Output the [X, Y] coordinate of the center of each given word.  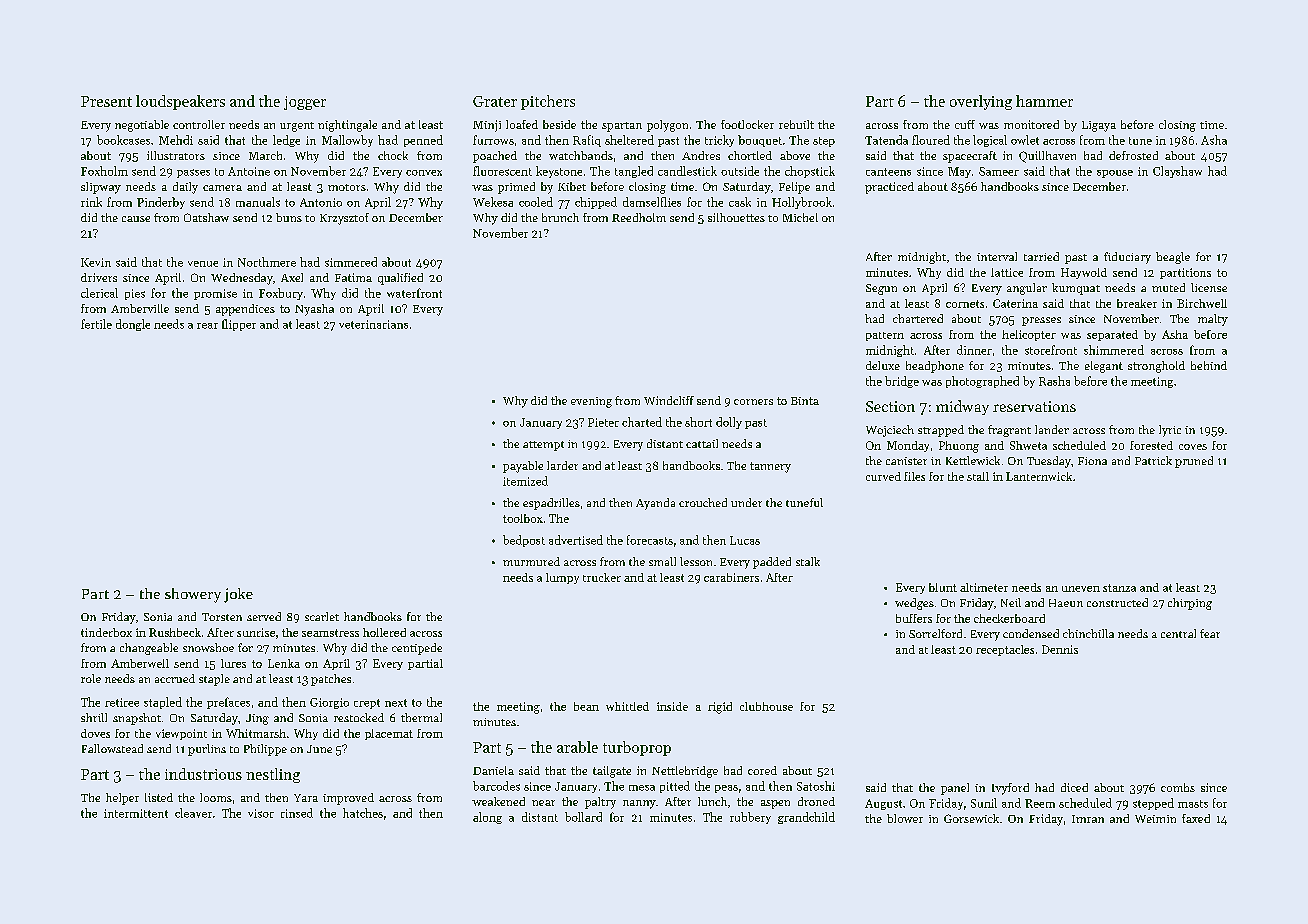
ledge [286, 141]
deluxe [883, 365]
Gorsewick [971, 818]
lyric [1170, 431]
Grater [495, 101]
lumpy [562, 578]
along [487, 818]
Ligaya [1099, 126]
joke [238, 595]
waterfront [414, 293]
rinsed [297, 813]
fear [1210, 633]
